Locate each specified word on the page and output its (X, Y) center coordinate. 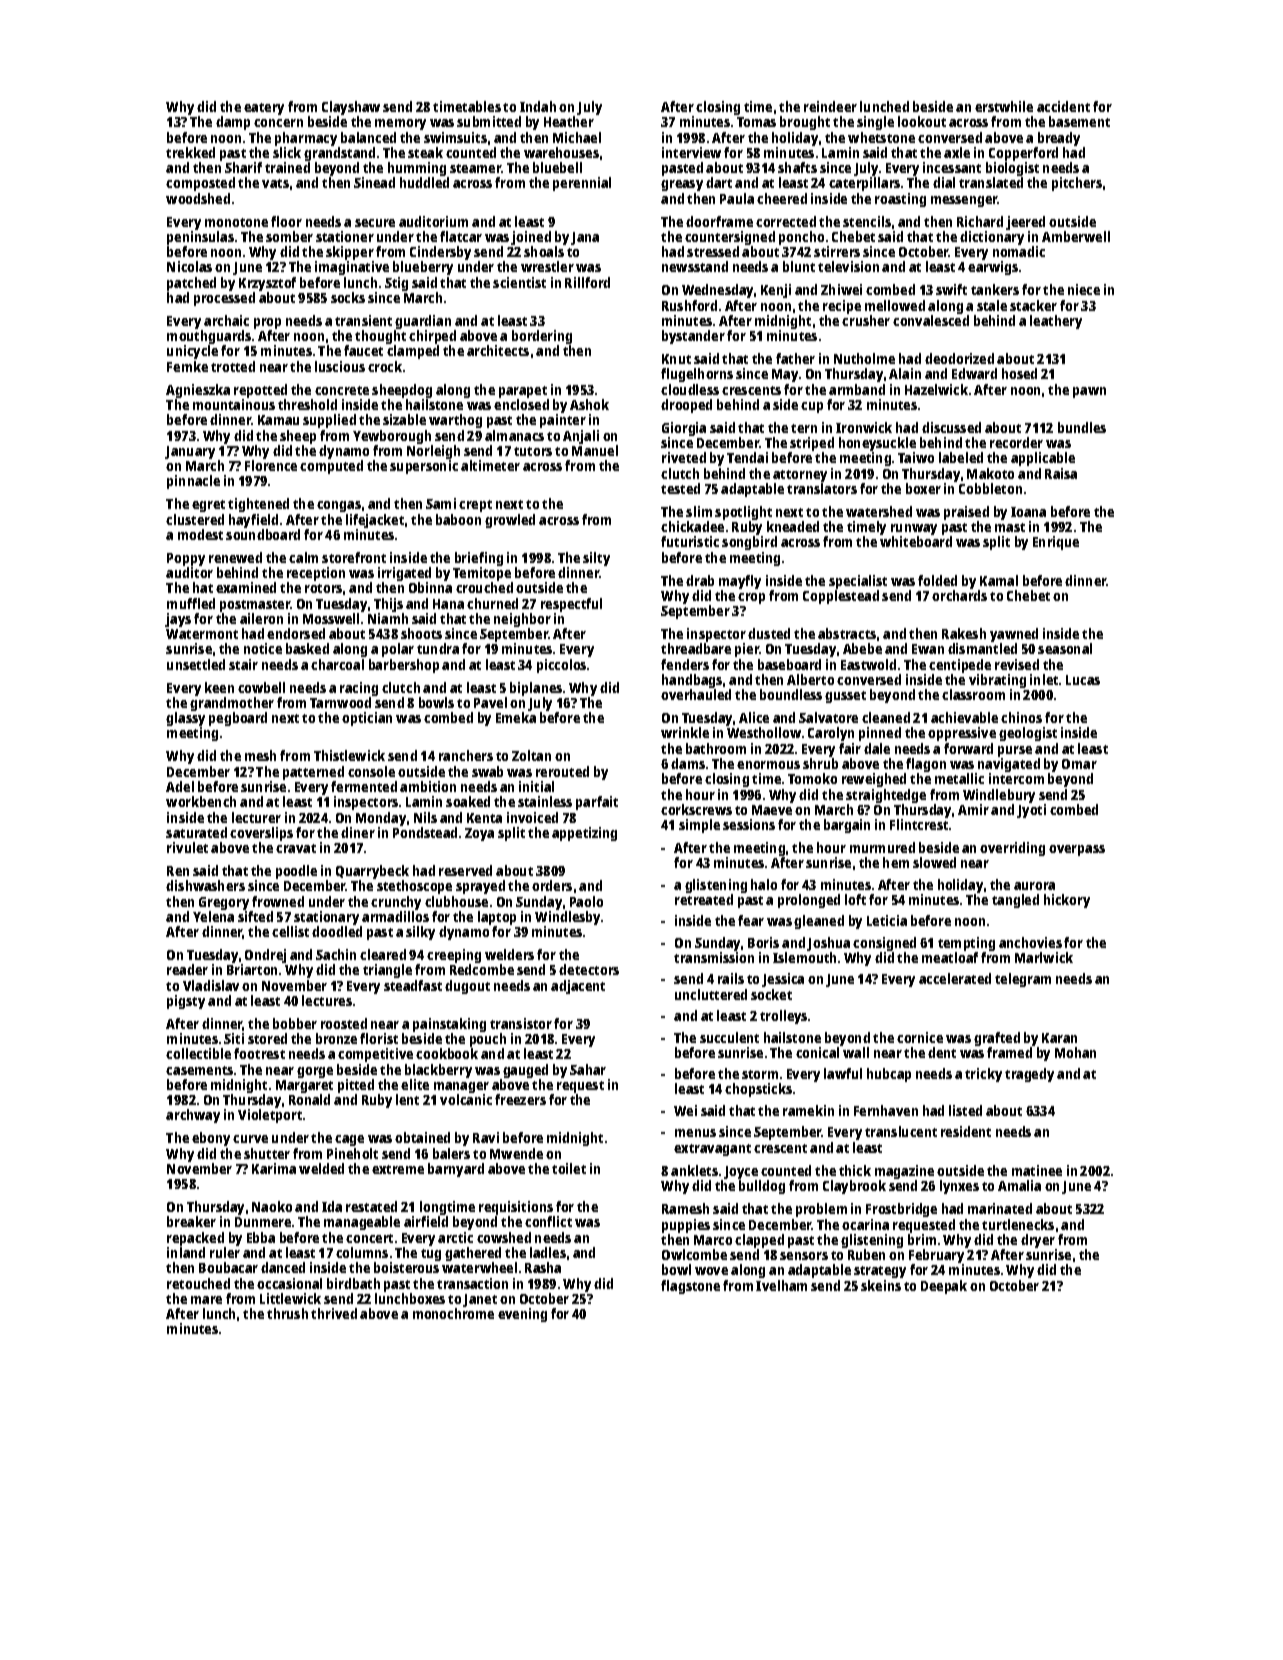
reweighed (874, 780)
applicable (1043, 459)
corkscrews (696, 809)
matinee (1037, 1170)
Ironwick (864, 427)
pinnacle (193, 482)
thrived (334, 1313)
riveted (684, 457)
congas (339, 506)
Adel (180, 786)
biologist (1012, 170)
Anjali (581, 437)
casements (199, 1070)
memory (400, 124)
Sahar (588, 1069)
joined (531, 238)
